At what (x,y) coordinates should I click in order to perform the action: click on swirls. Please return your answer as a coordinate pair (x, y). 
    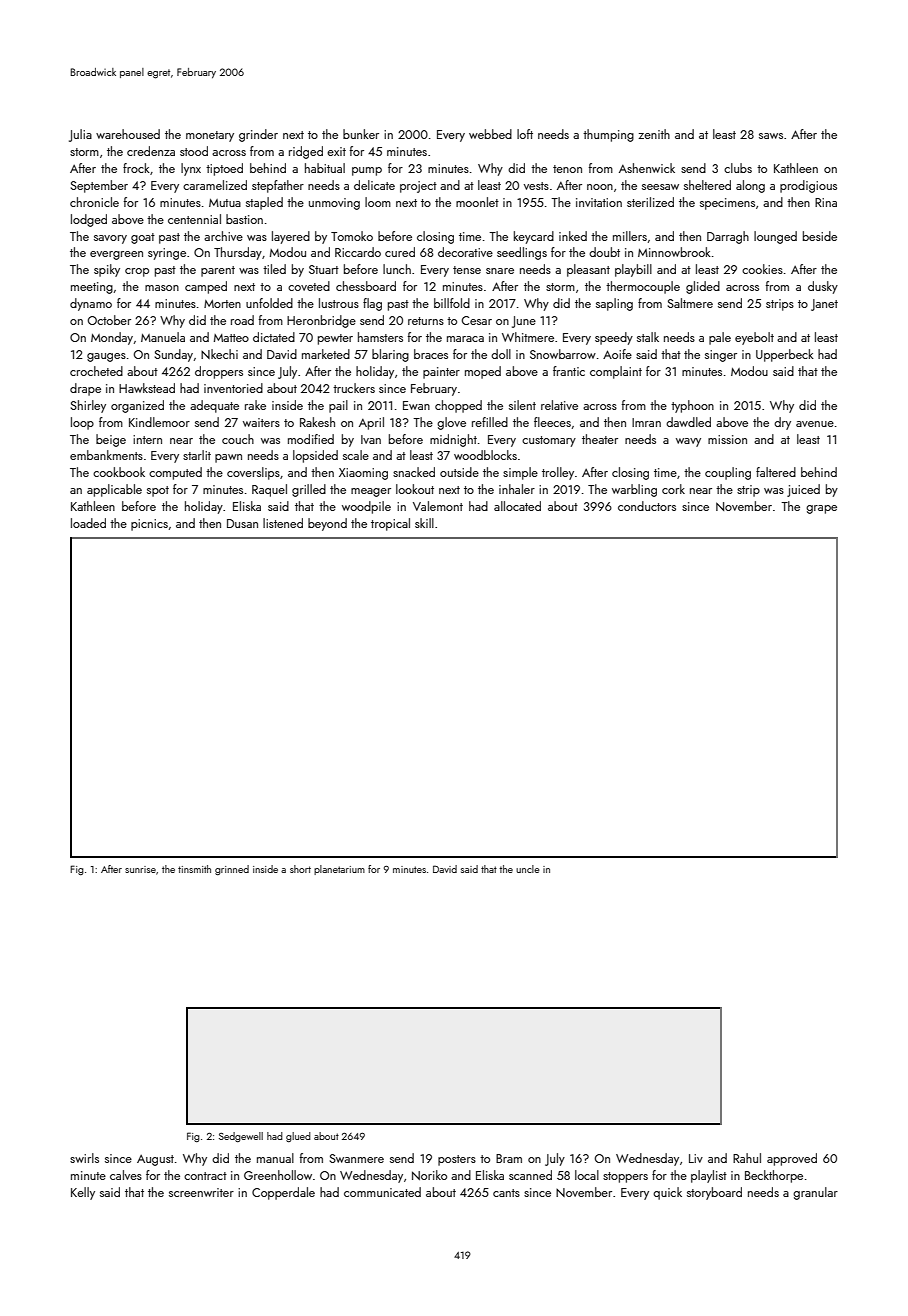
    Looking at the image, I should click on (84, 1158).
